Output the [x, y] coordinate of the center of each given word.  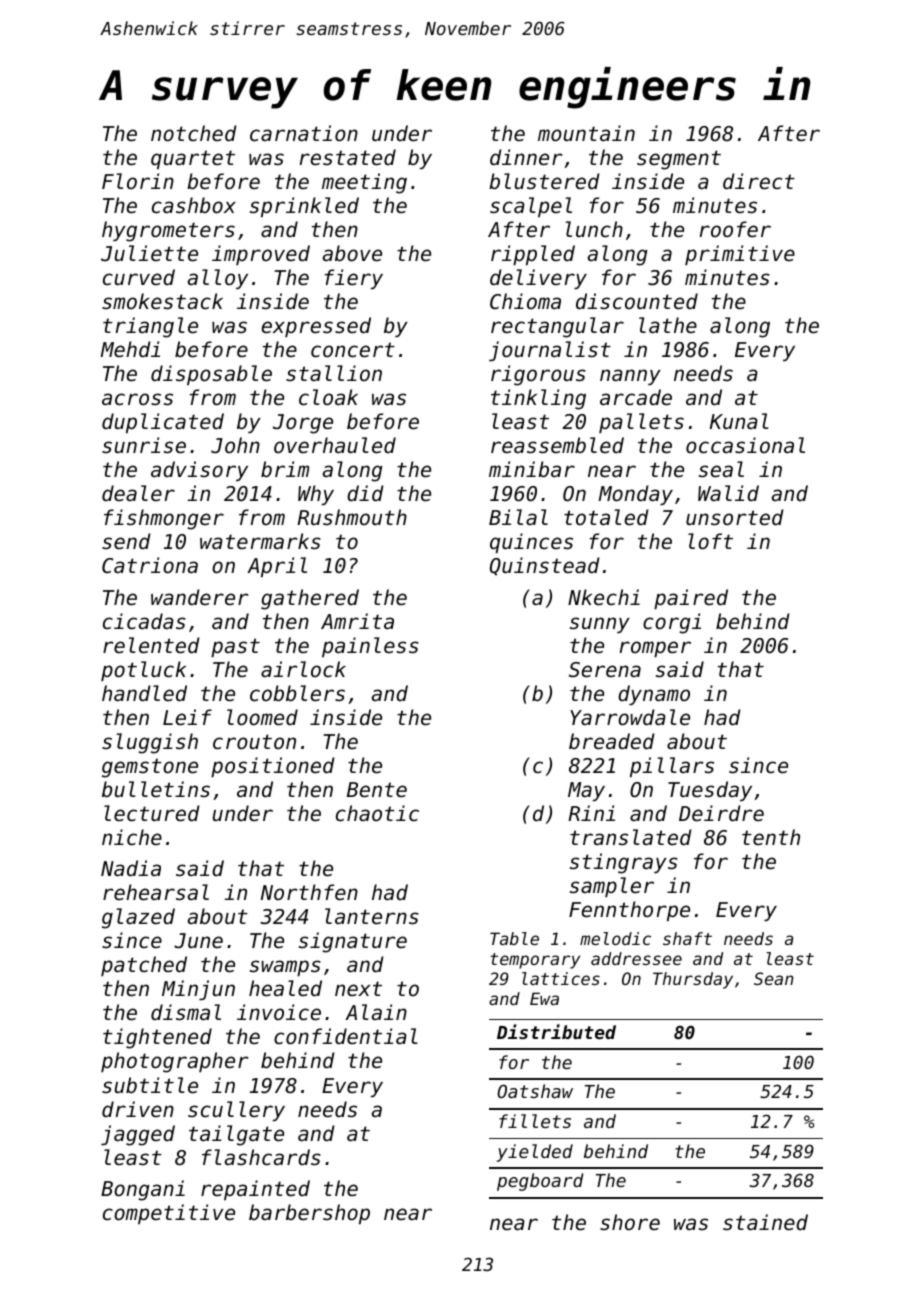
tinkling [538, 399]
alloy [218, 279]
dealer [138, 493]
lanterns [372, 916]
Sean [773, 978]
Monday [636, 495]
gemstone [150, 768]
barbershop [309, 1214]
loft [710, 541]
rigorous [538, 375]
